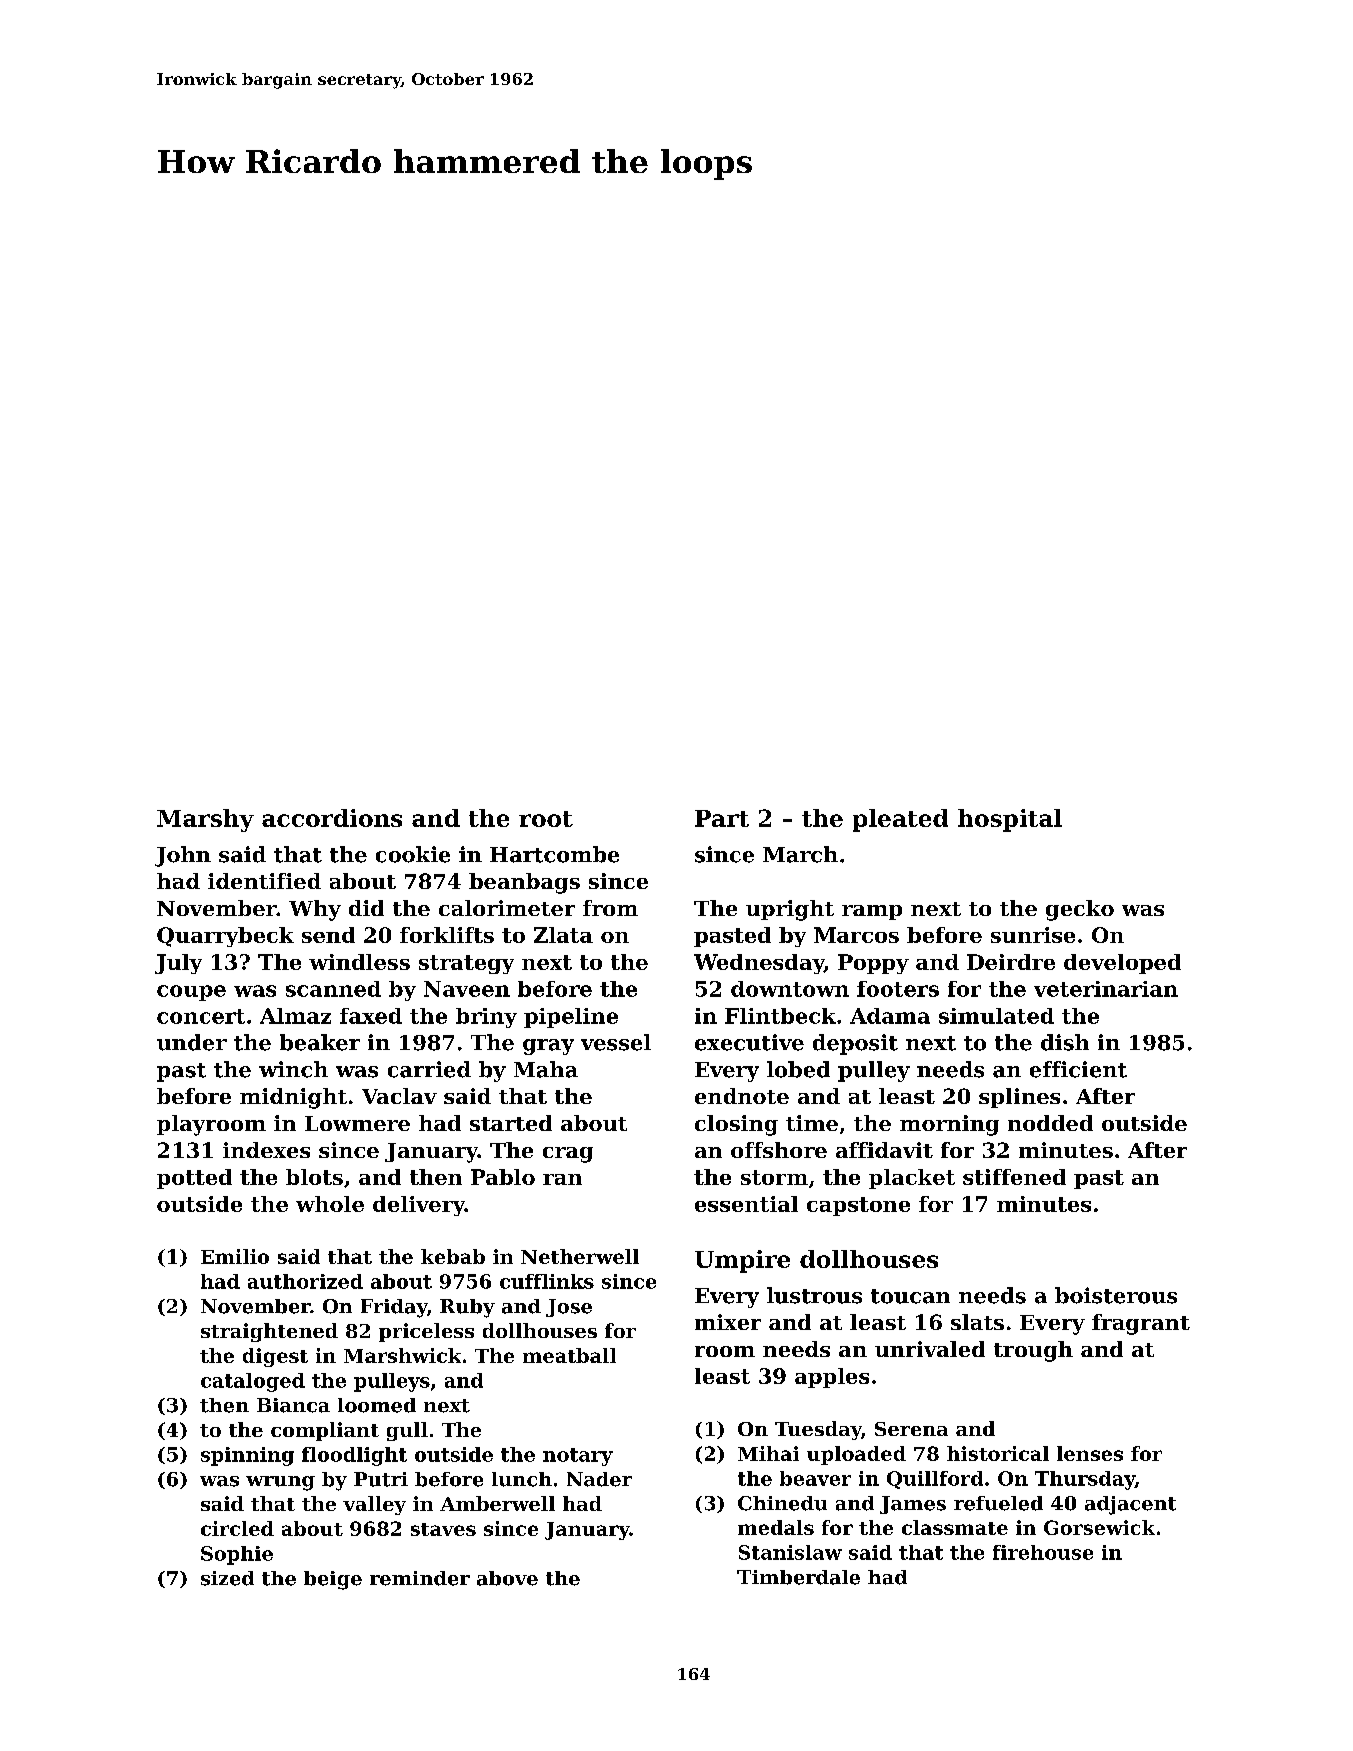  What do you see at coordinates (420, 1578) in the image?
I see `reminder` at bounding box center [420, 1578].
